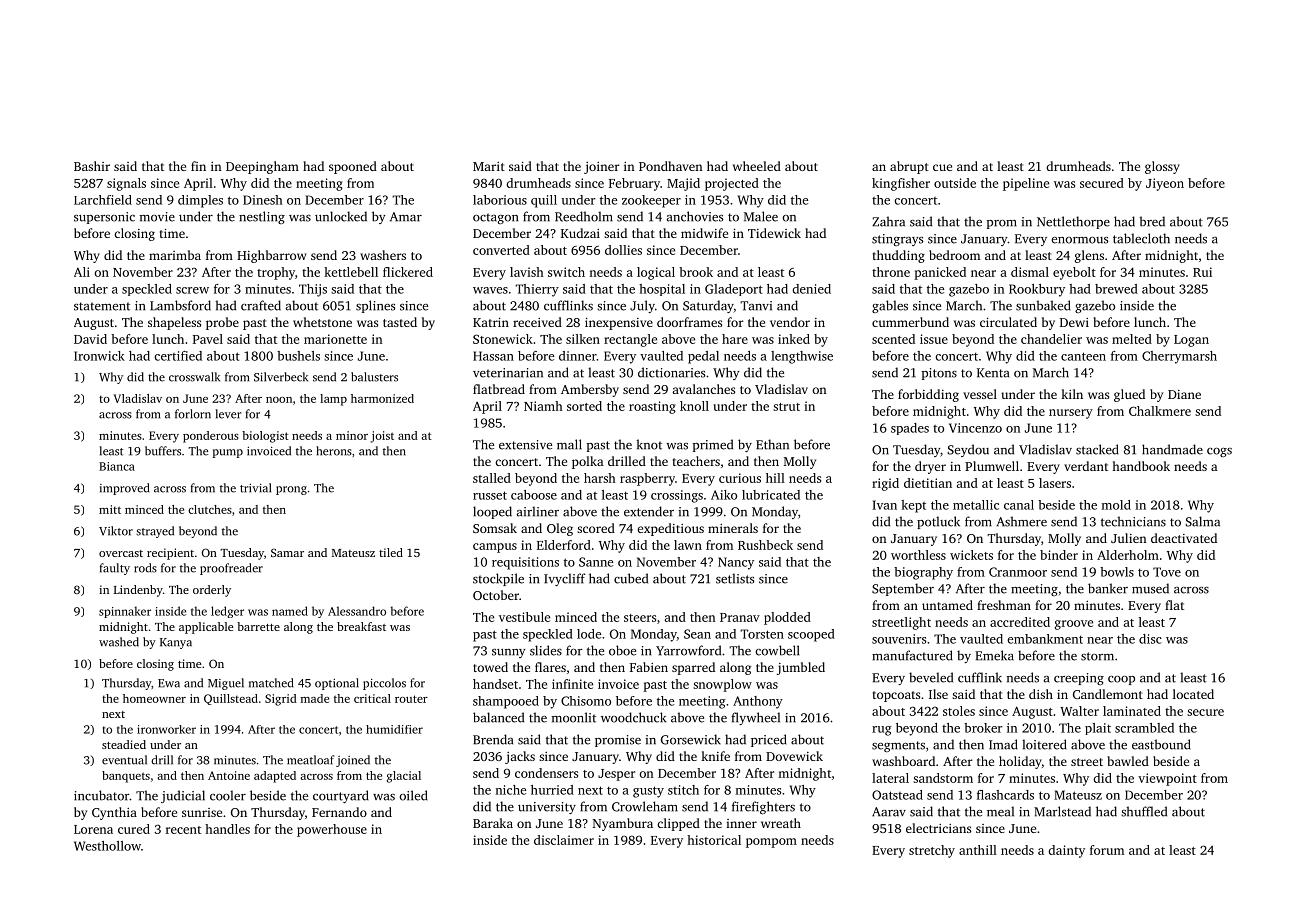 This document has width=1308, height=924. What do you see at coordinates (590, 390) in the document?
I see `Ambersby` at bounding box center [590, 390].
